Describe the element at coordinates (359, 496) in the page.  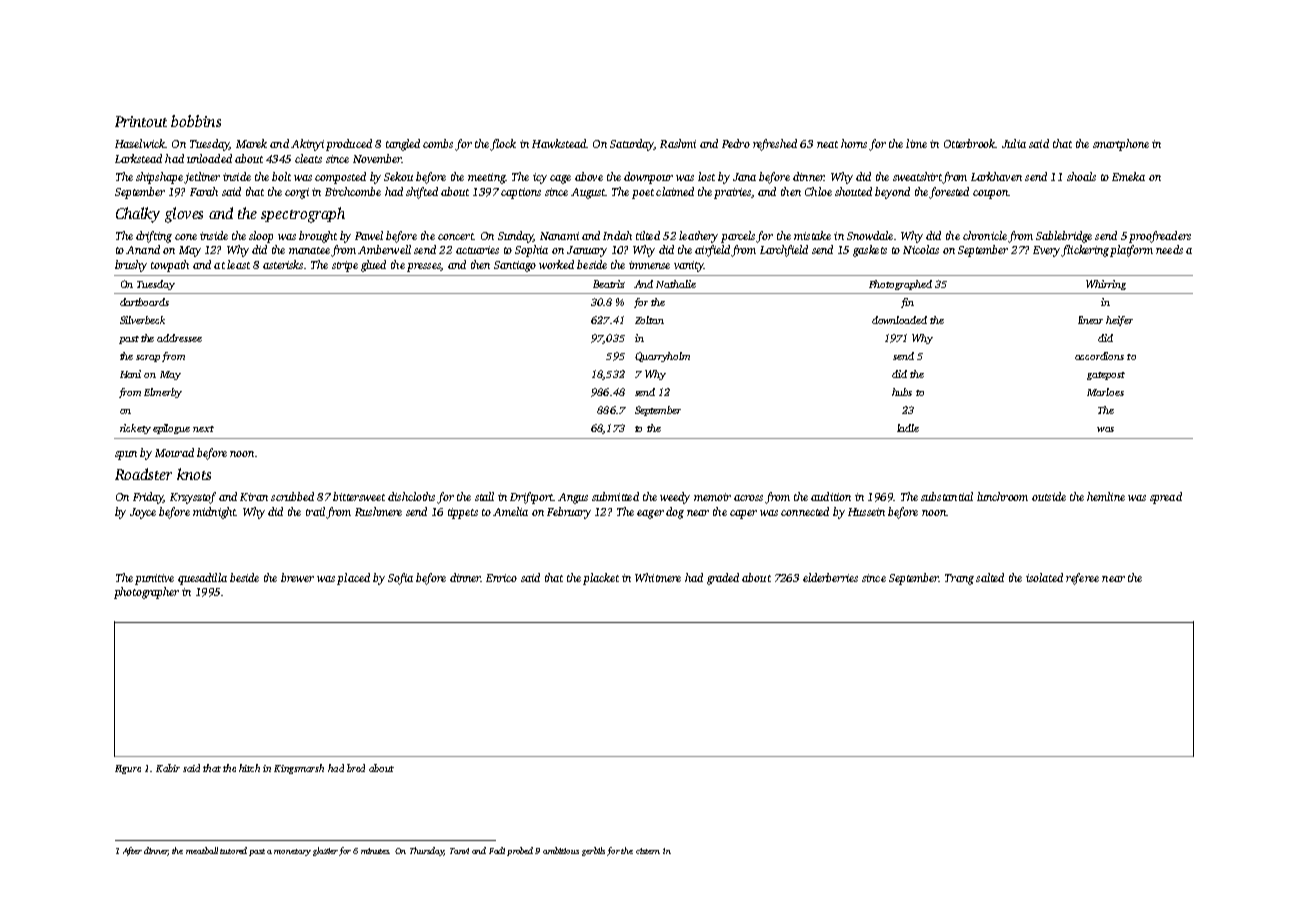
I see `bittersweet` at that location.
